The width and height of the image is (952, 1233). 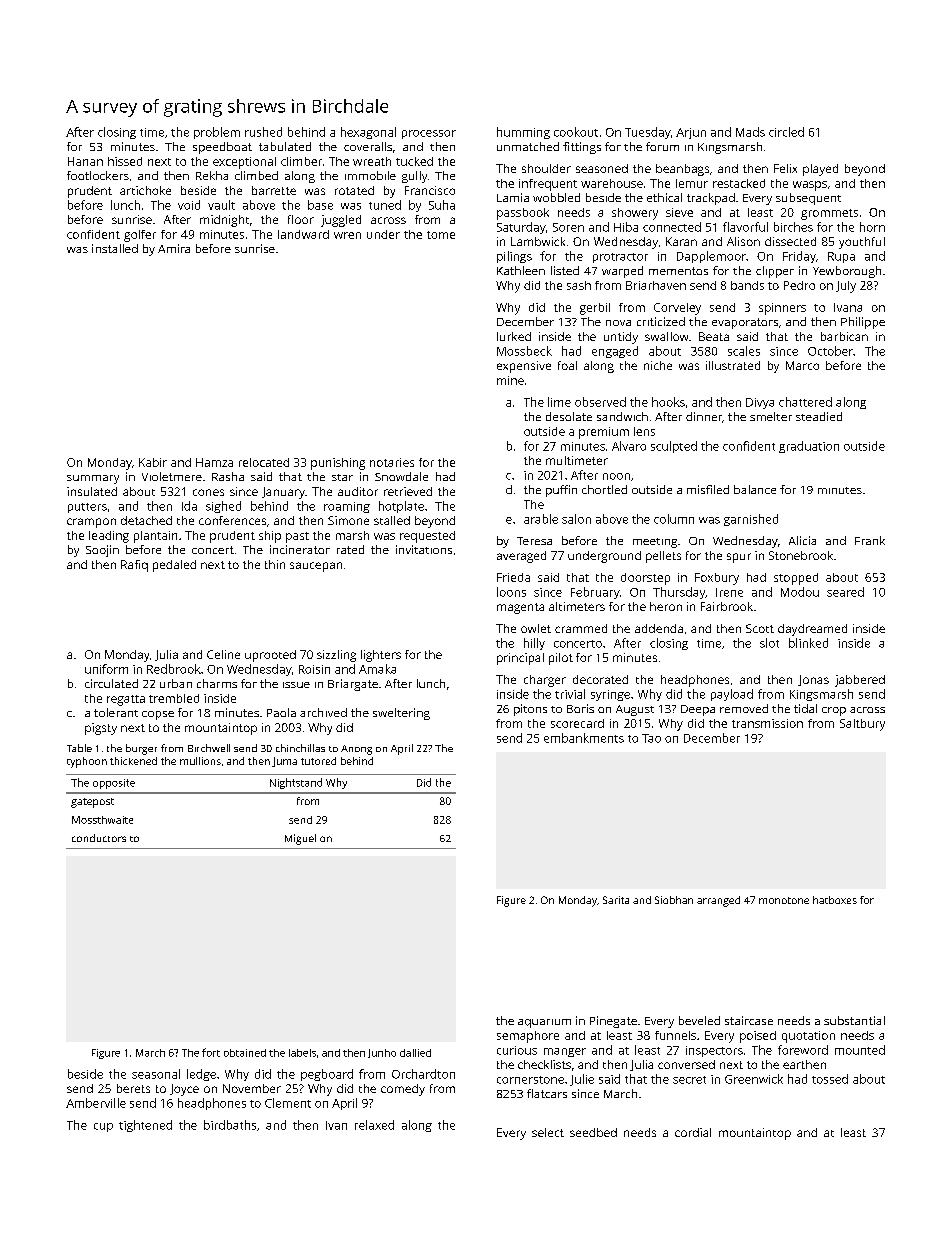 What do you see at coordinates (429, 134) in the image?
I see `processor` at bounding box center [429, 134].
